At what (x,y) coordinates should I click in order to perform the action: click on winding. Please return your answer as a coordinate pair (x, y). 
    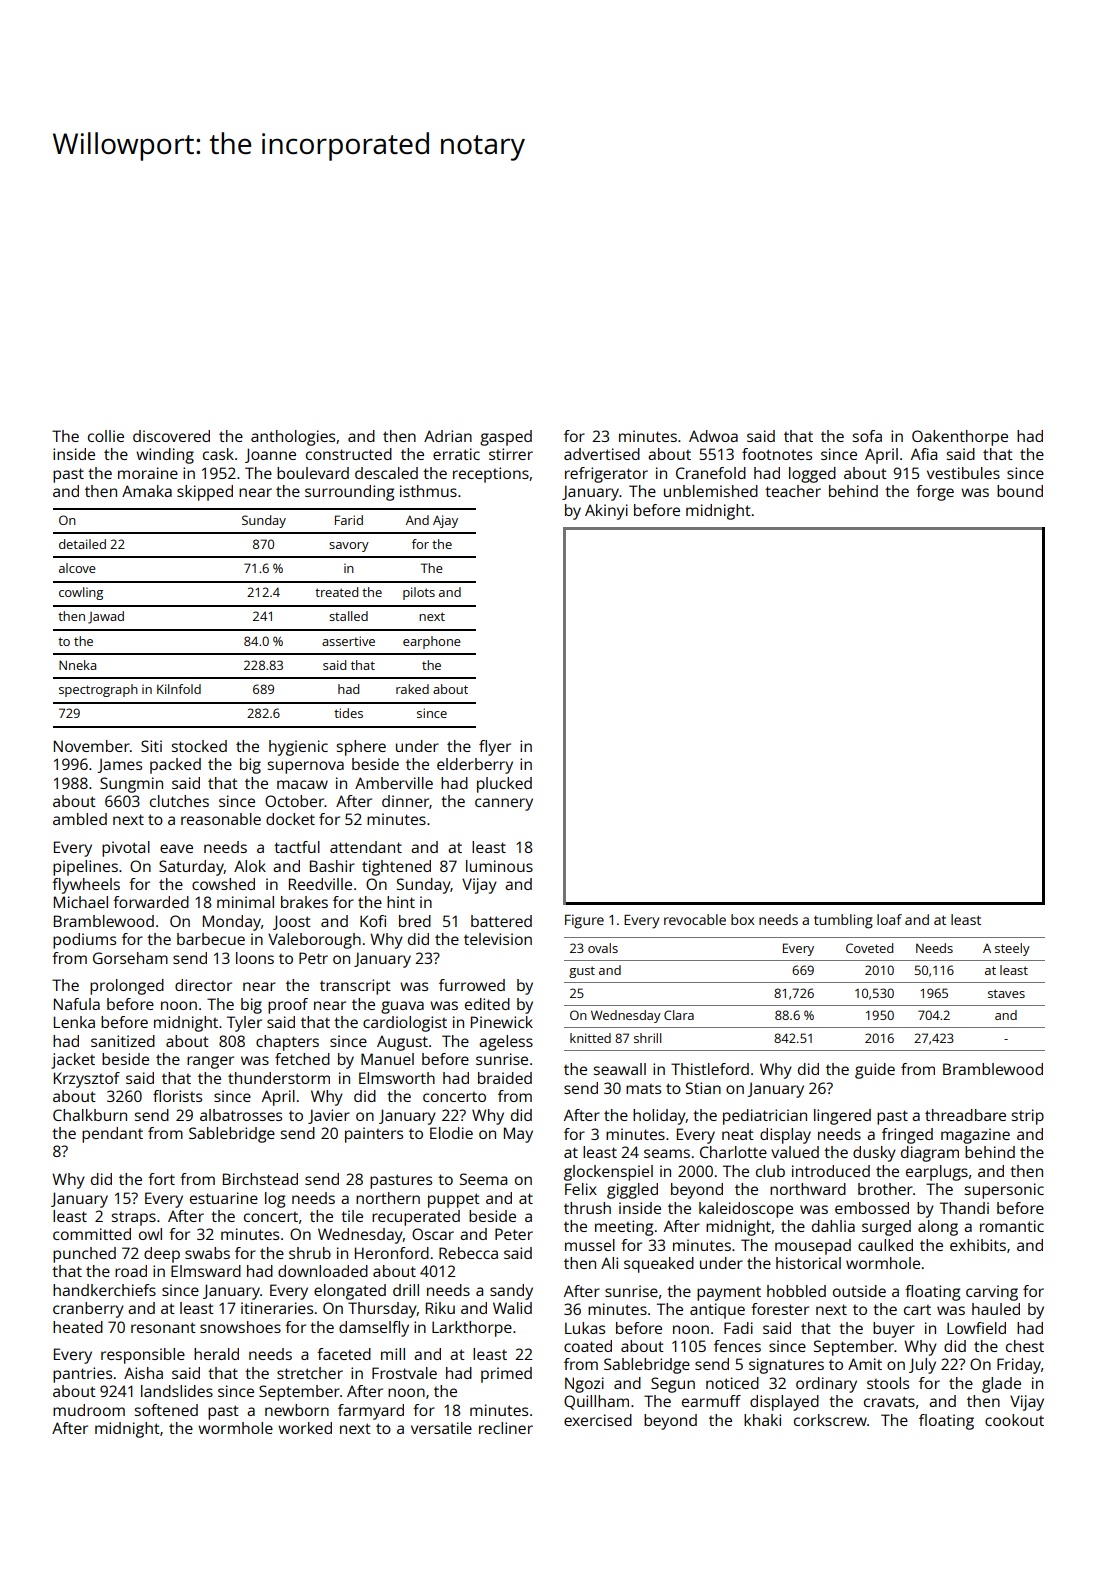
    Looking at the image, I should click on (165, 456).
